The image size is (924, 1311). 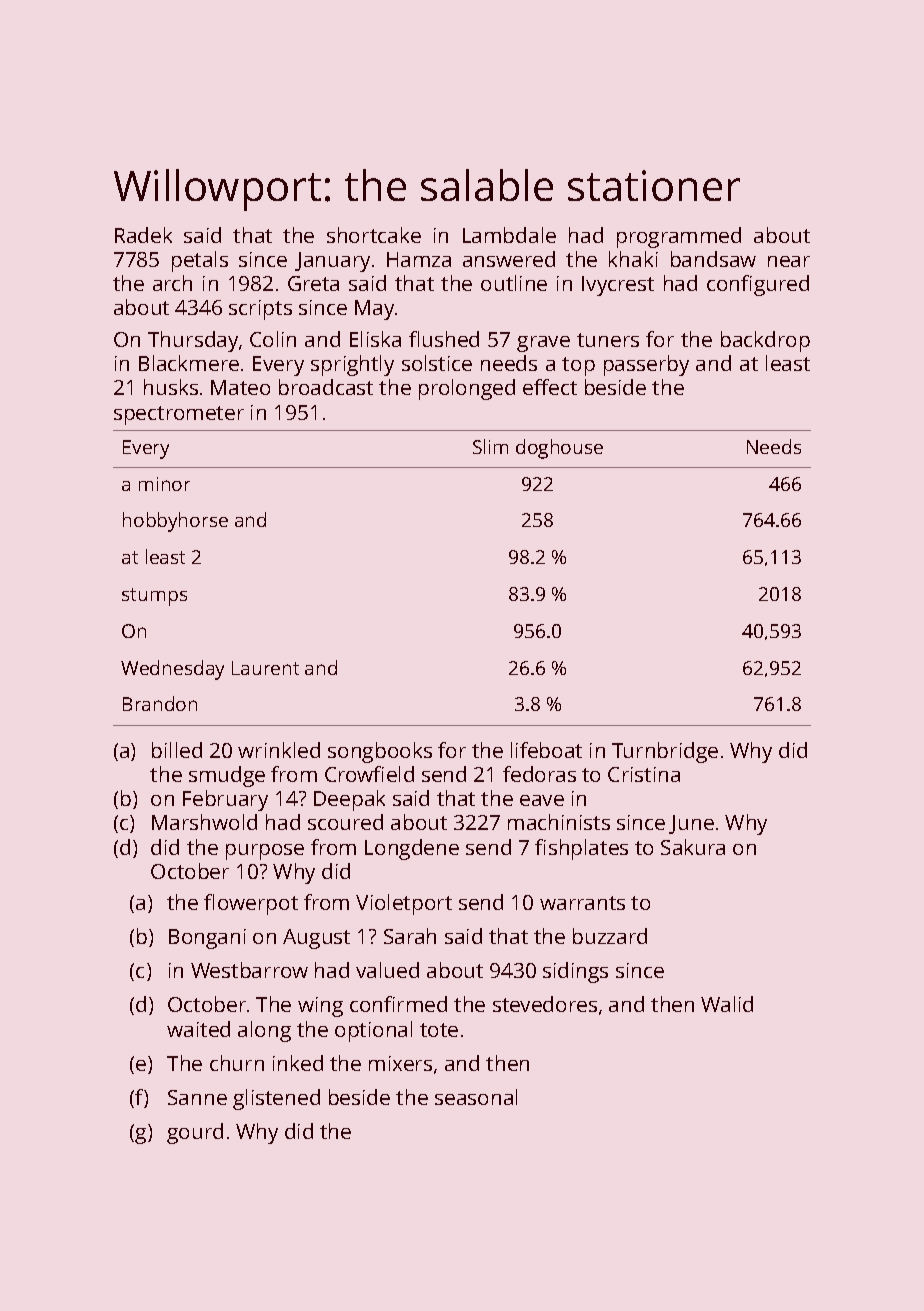 I want to click on grave, so click(x=543, y=344).
